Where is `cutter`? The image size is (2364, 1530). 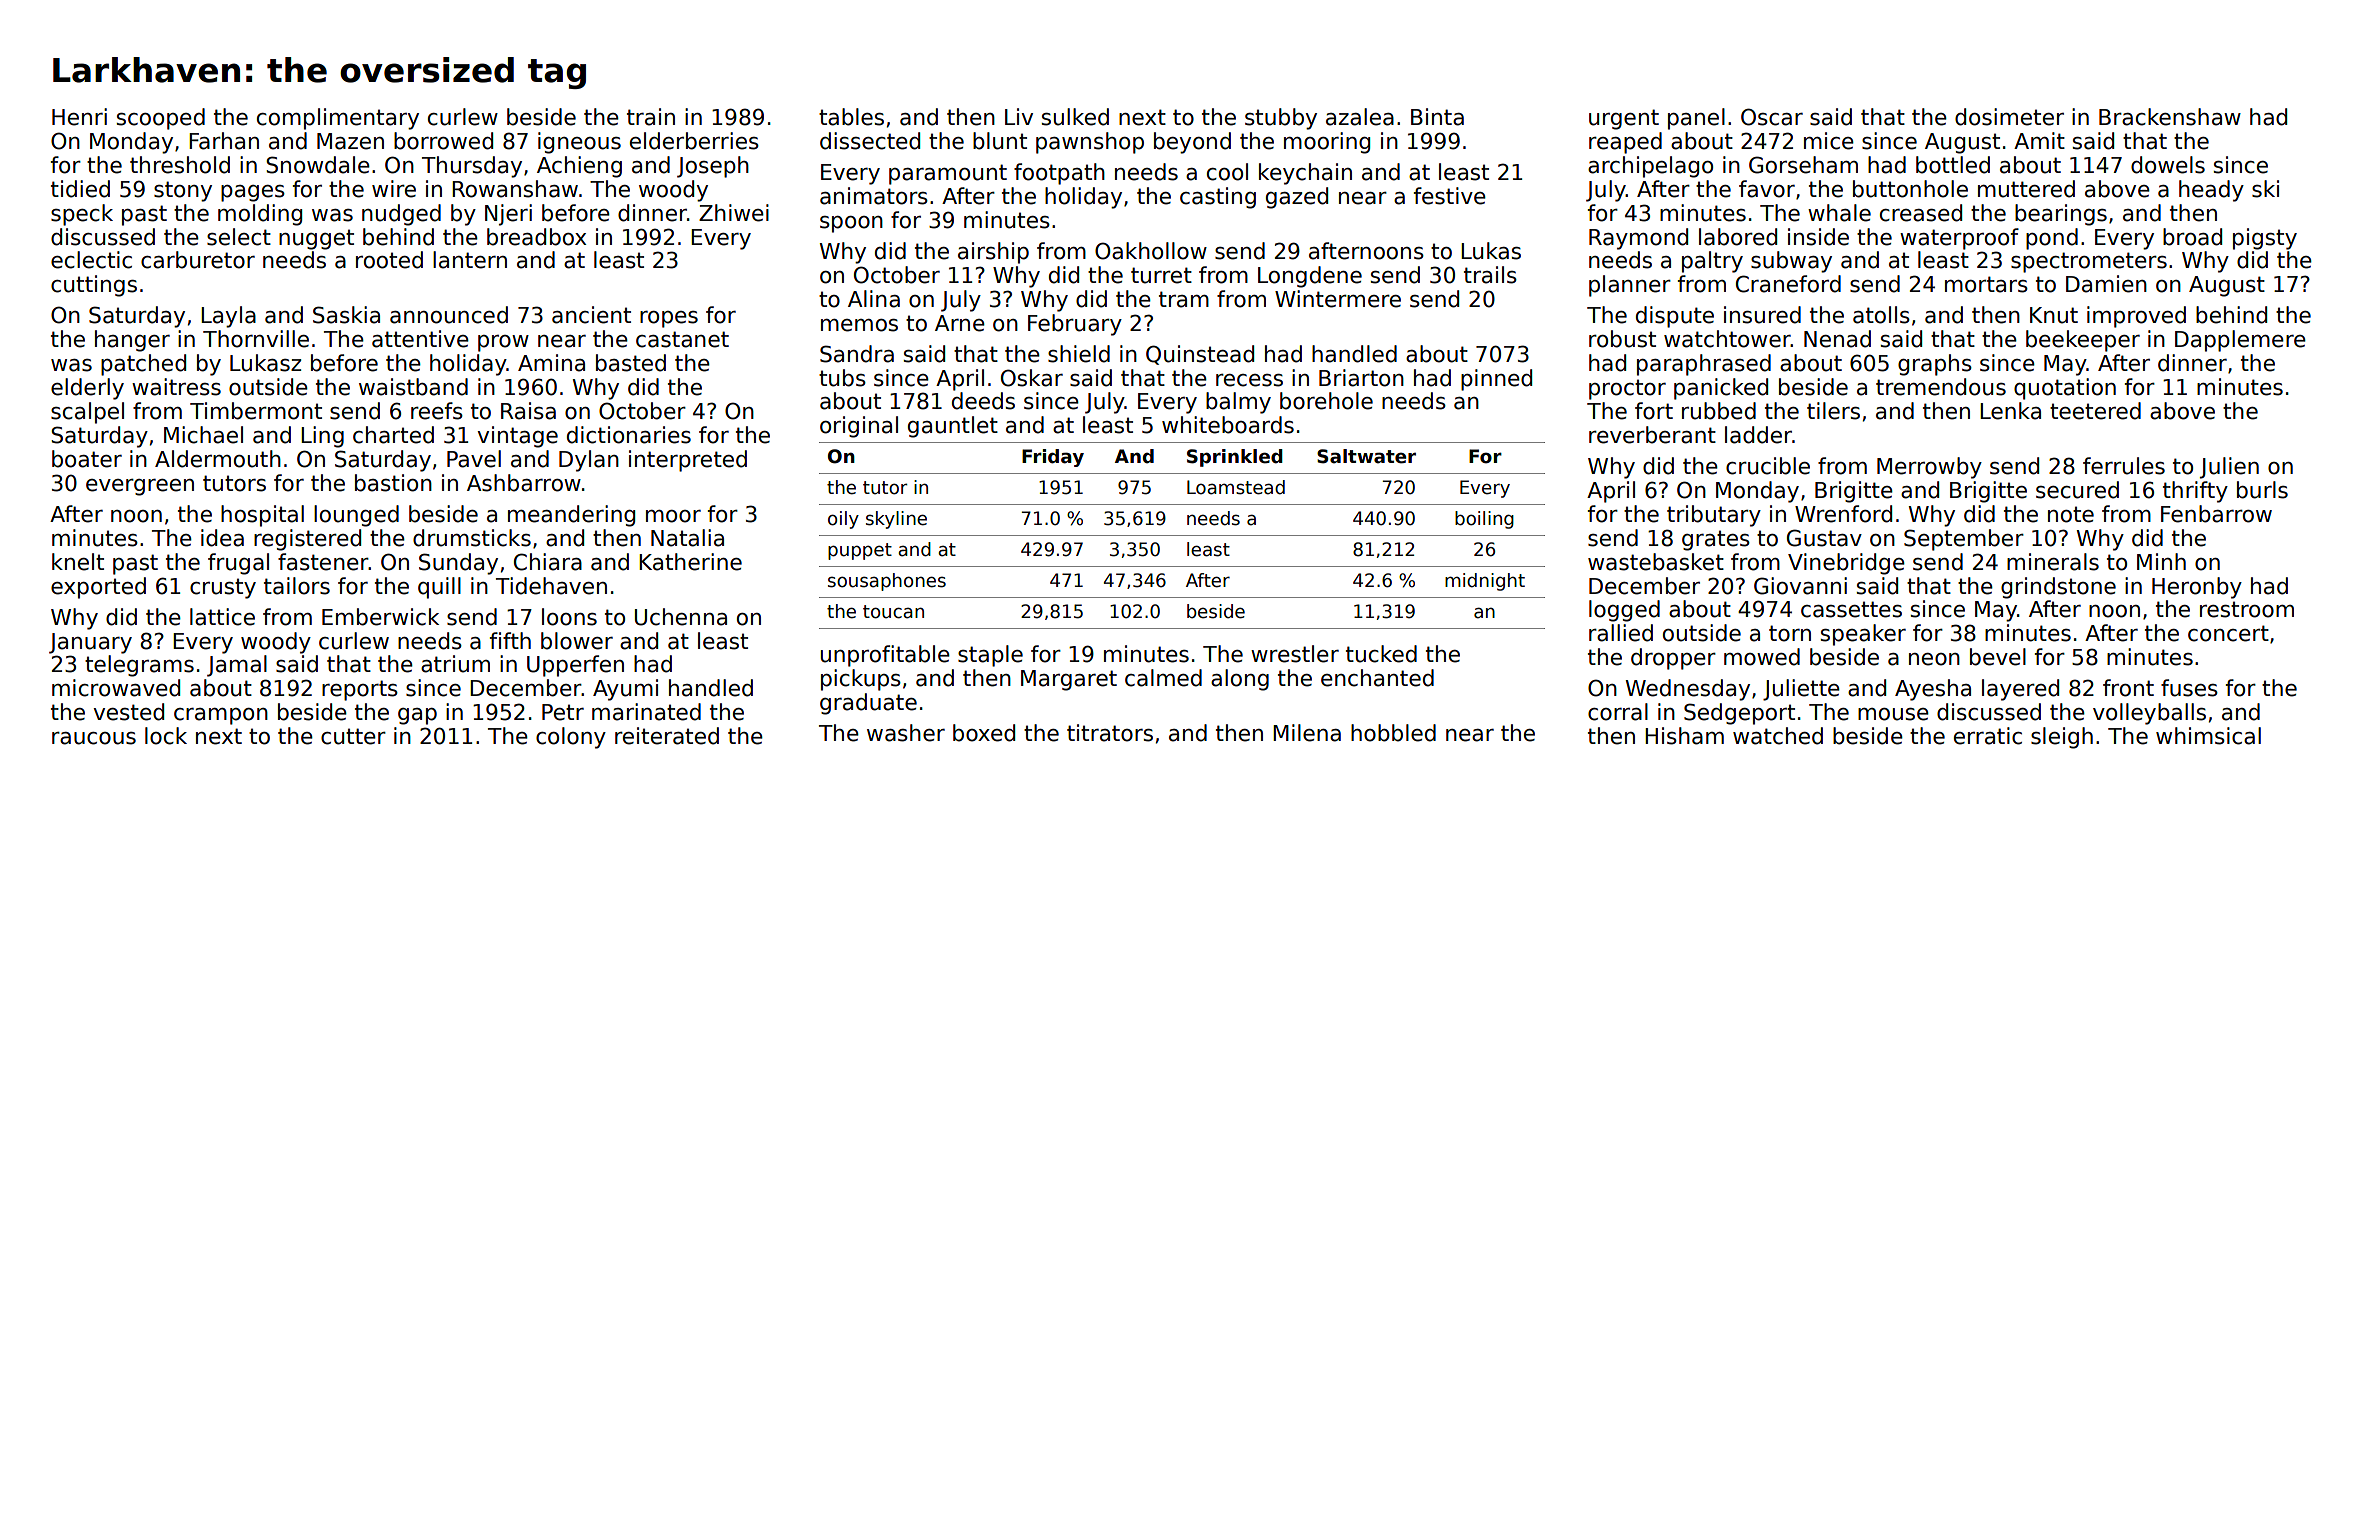
cutter is located at coordinates (353, 736).
